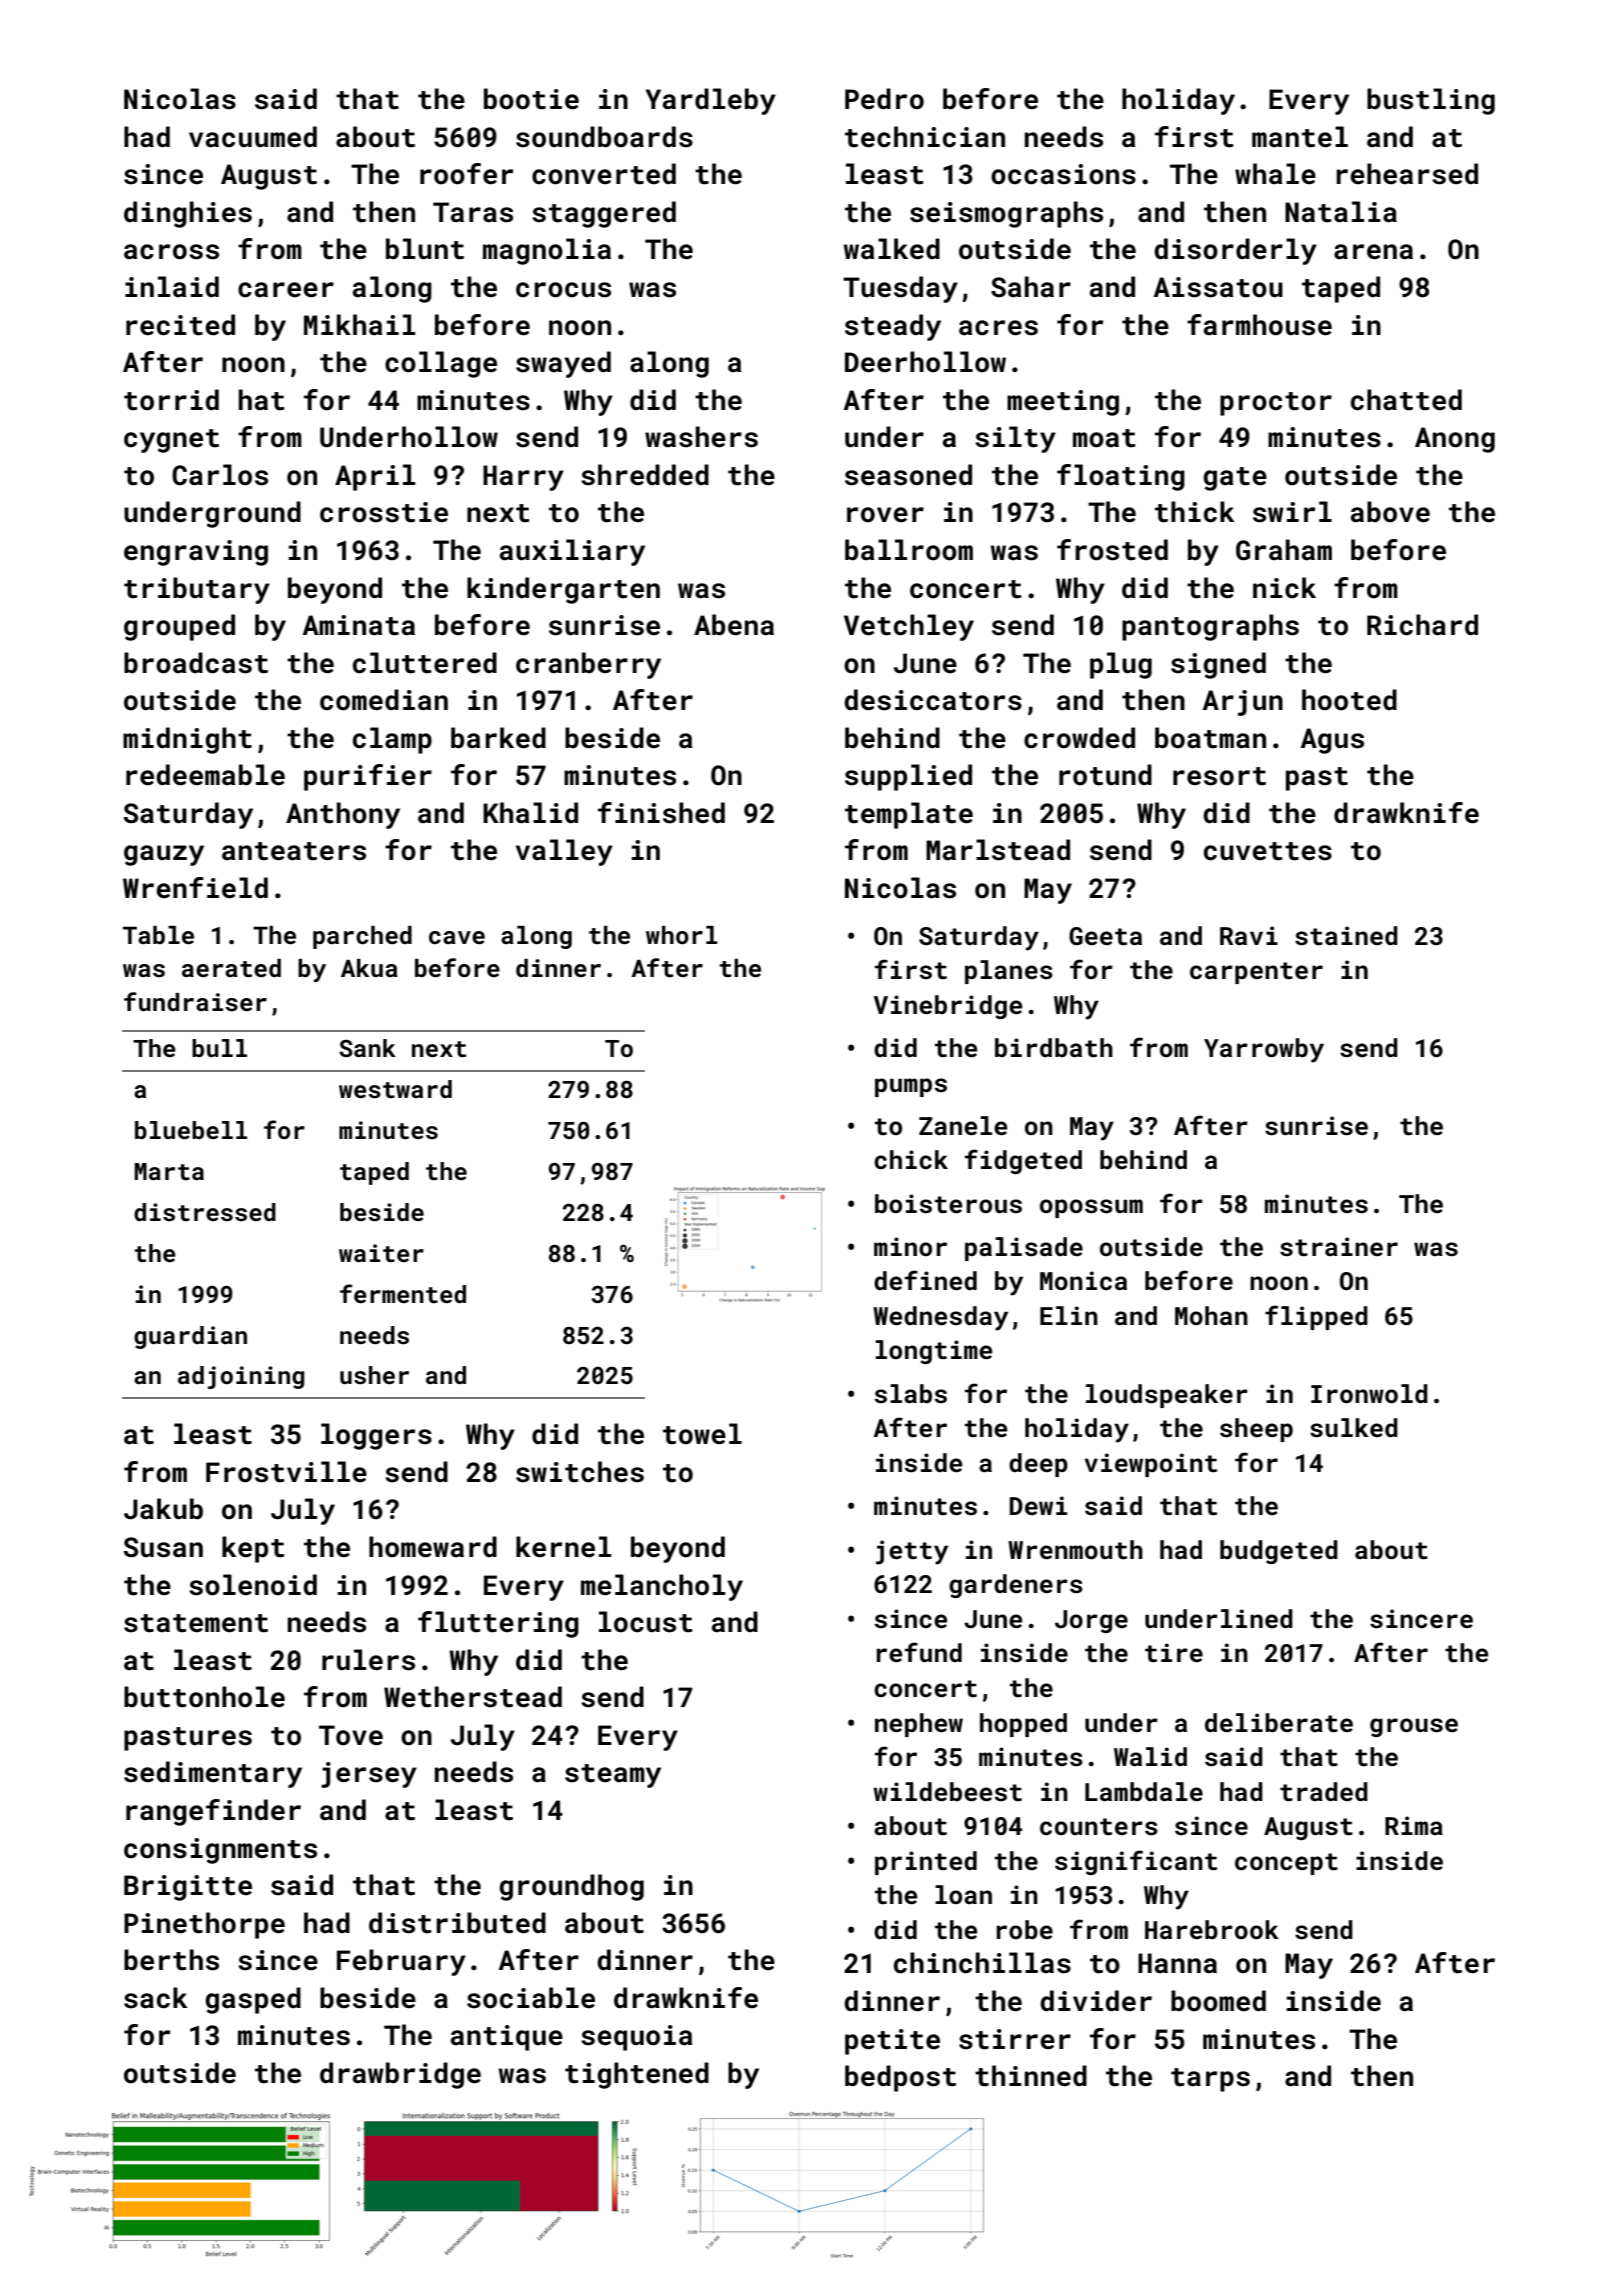 This document has width=1620, height=2292. I want to click on Marta, so click(169, 1172).
